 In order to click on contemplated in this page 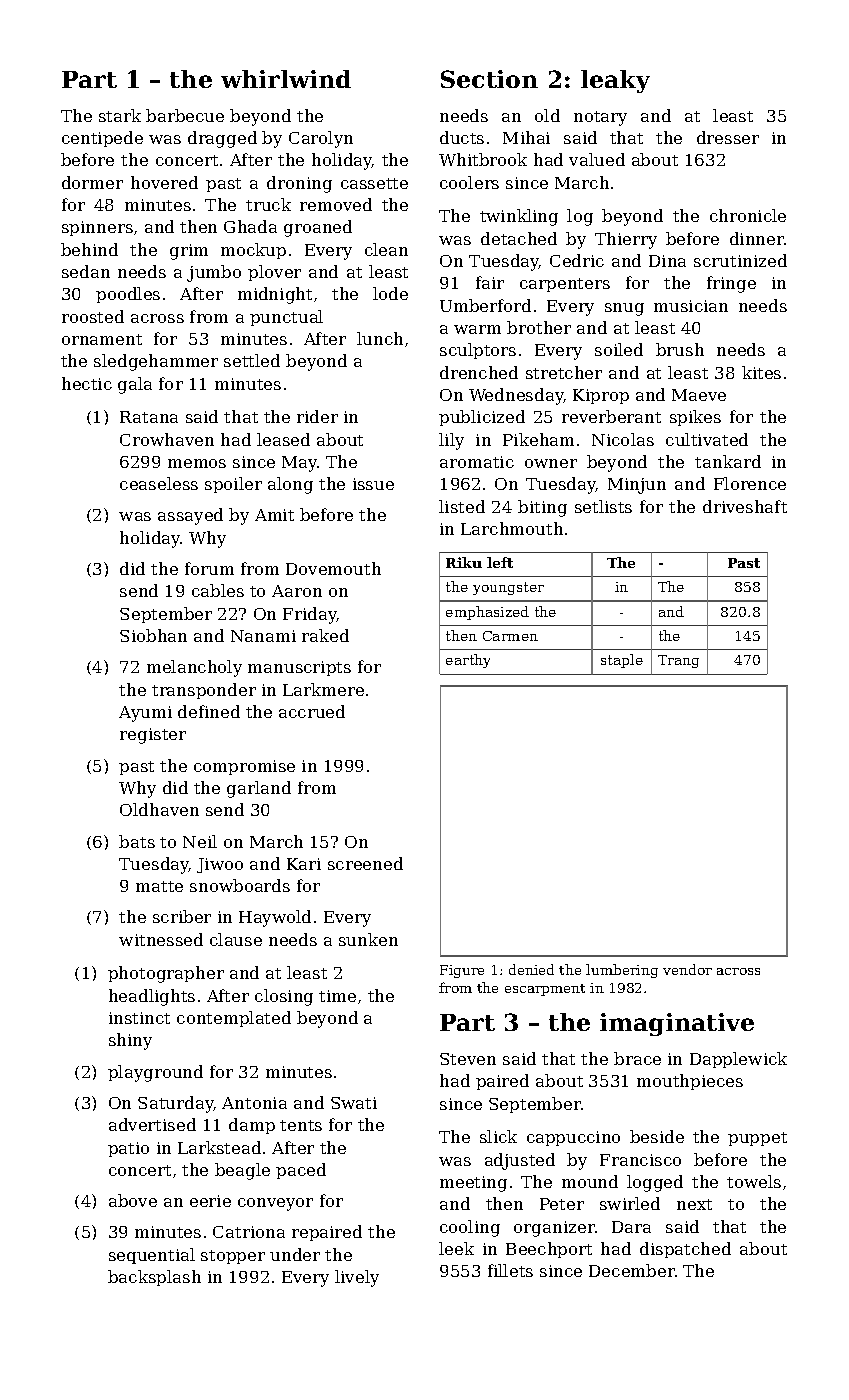, I will do `click(234, 1019)`.
